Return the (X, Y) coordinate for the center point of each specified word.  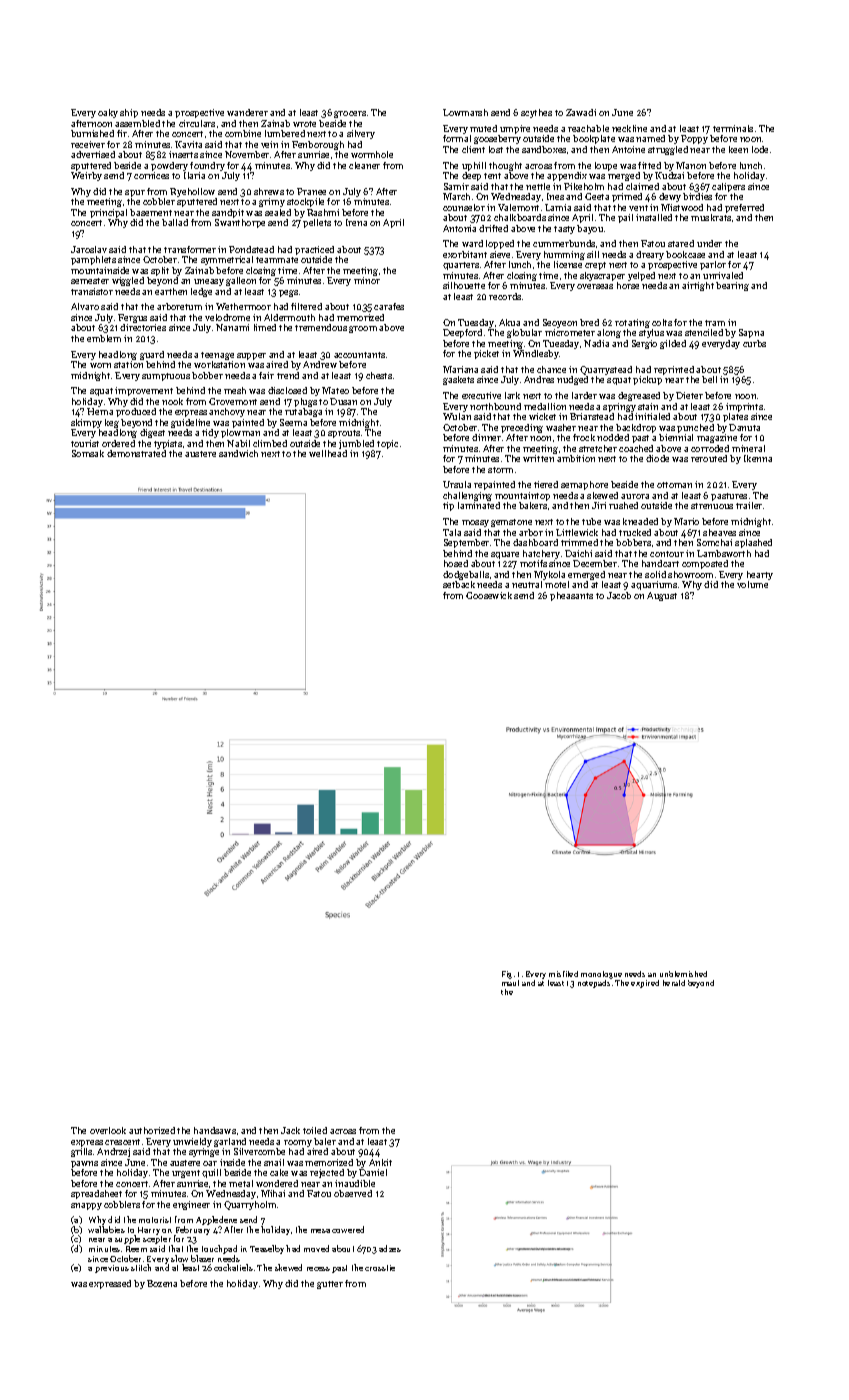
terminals (733, 128)
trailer (749, 505)
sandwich (238, 453)
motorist (155, 1220)
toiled (315, 1130)
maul (510, 983)
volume (752, 584)
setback (459, 584)
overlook (108, 1130)
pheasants (571, 596)
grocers (350, 114)
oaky (108, 113)
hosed (456, 563)
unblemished (683, 974)
